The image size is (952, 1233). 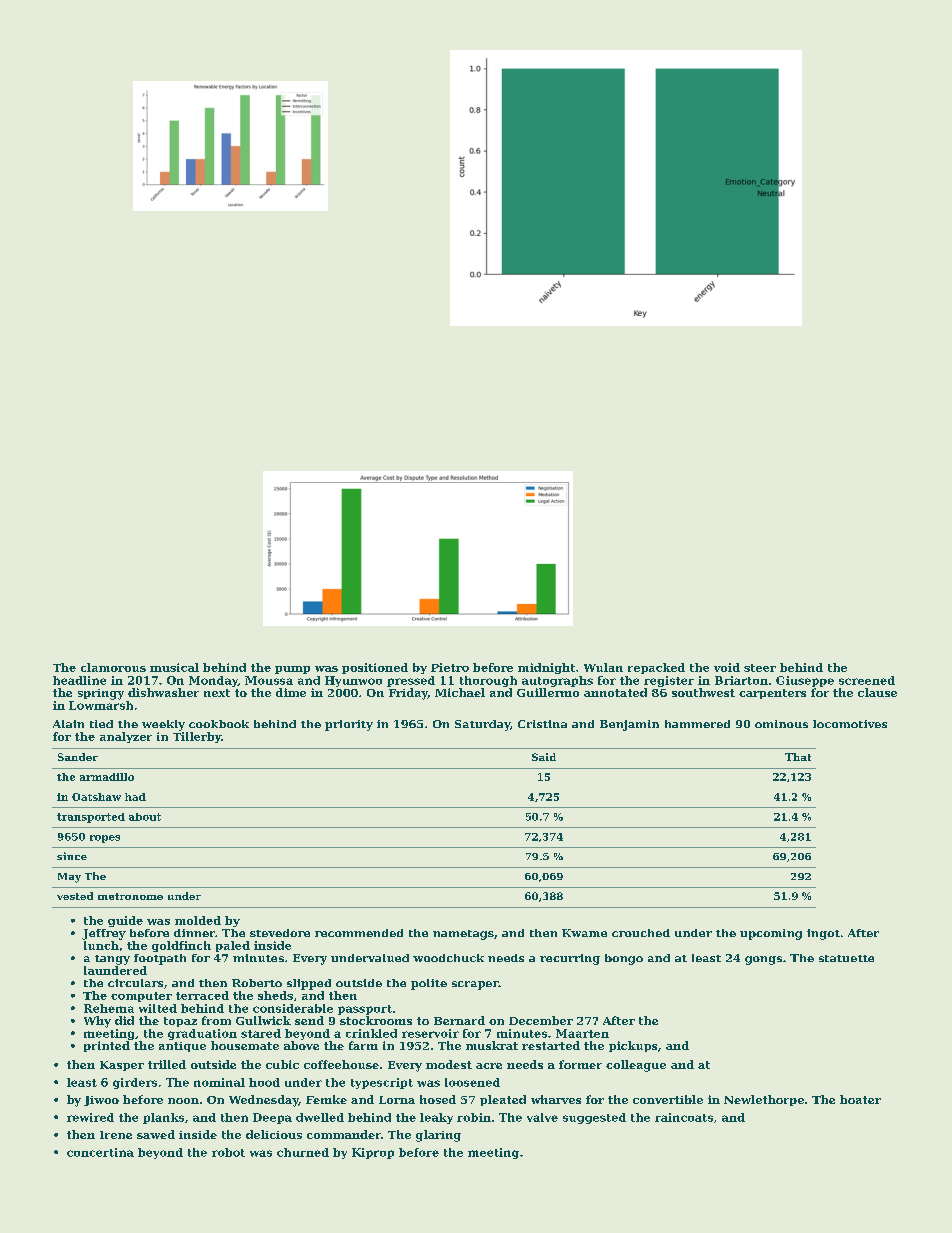 I want to click on headline, so click(x=79, y=680).
